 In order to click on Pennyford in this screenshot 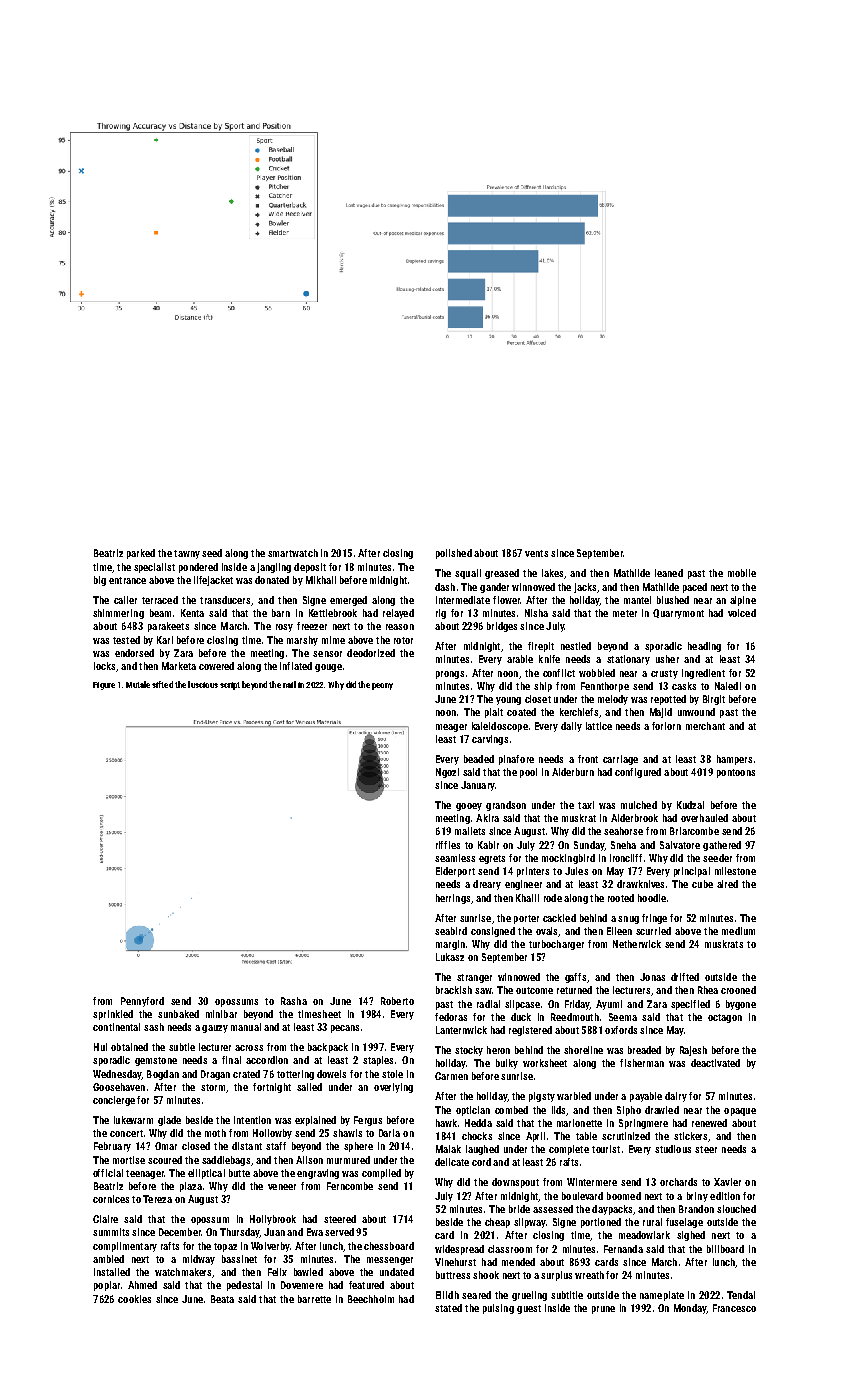, I will do `click(142, 1002)`.
